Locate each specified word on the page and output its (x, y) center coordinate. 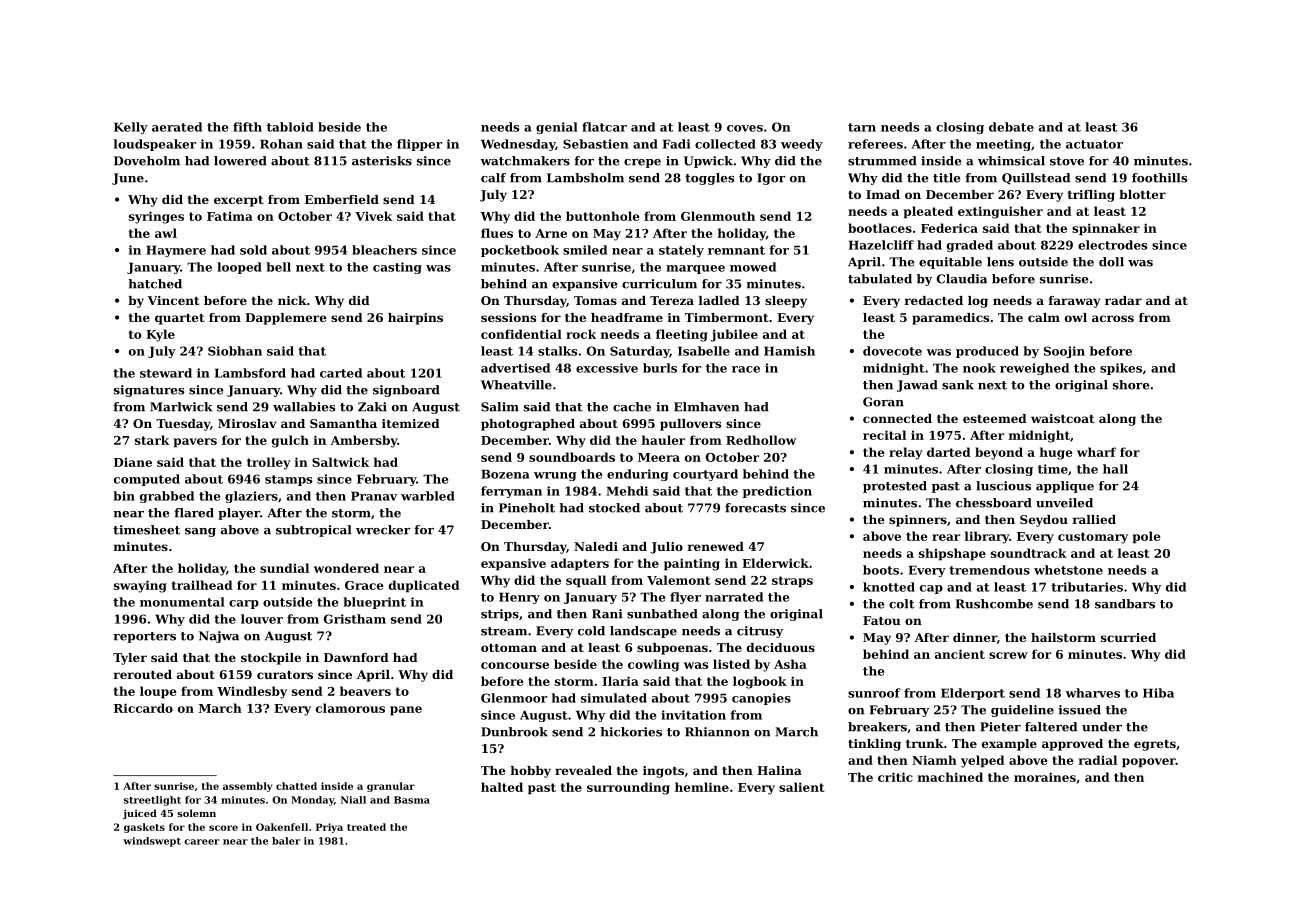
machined (950, 777)
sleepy (786, 302)
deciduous (781, 647)
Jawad (917, 386)
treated (366, 827)
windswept (152, 842)
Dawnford (356, 657)
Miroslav (247, 423)
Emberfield (342, 199)
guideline (1022, 711)
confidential (521, 334)
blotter (1142, 194)
